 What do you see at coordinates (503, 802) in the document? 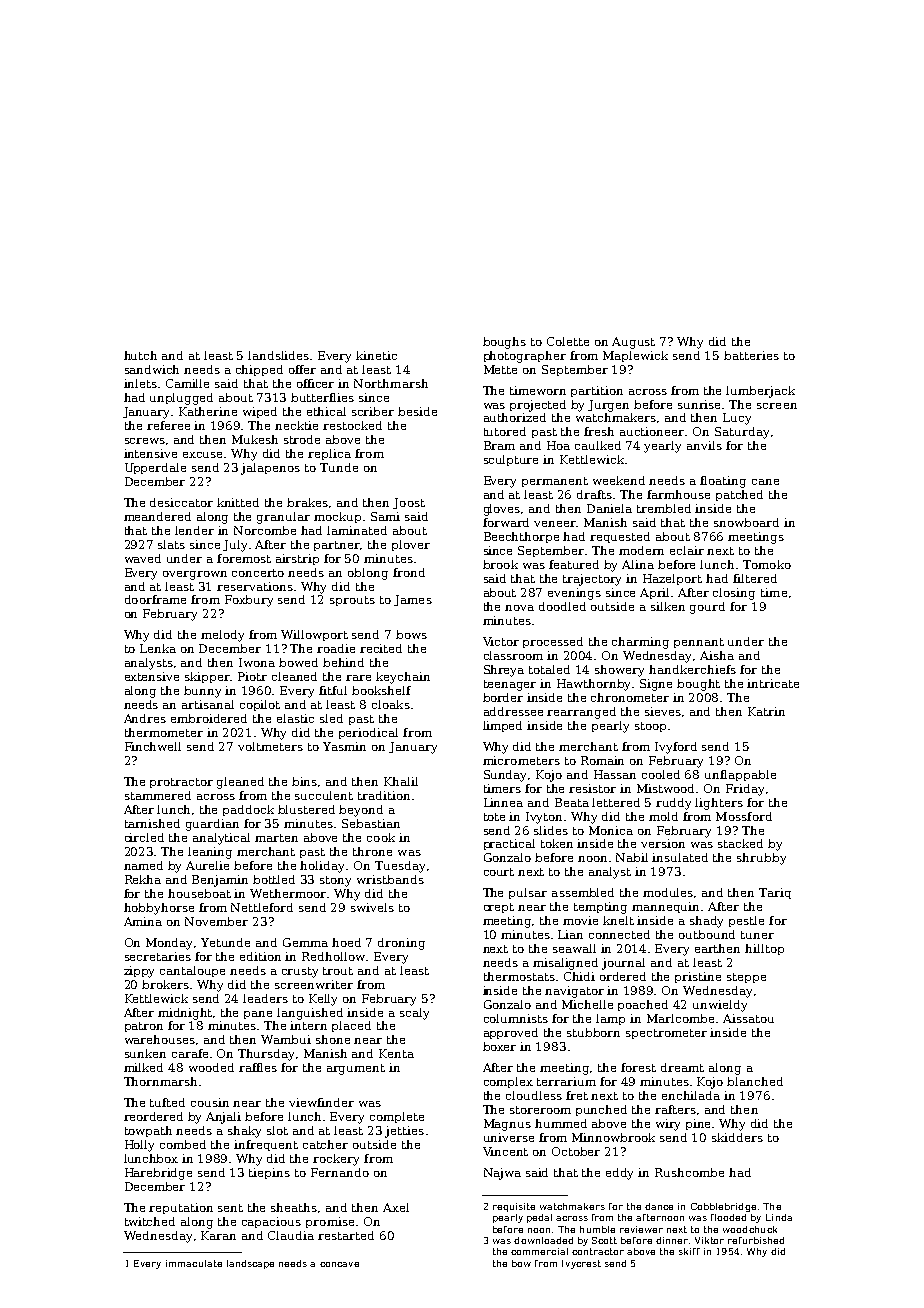
I see `Linnea` at bounding box center [503, 802].
